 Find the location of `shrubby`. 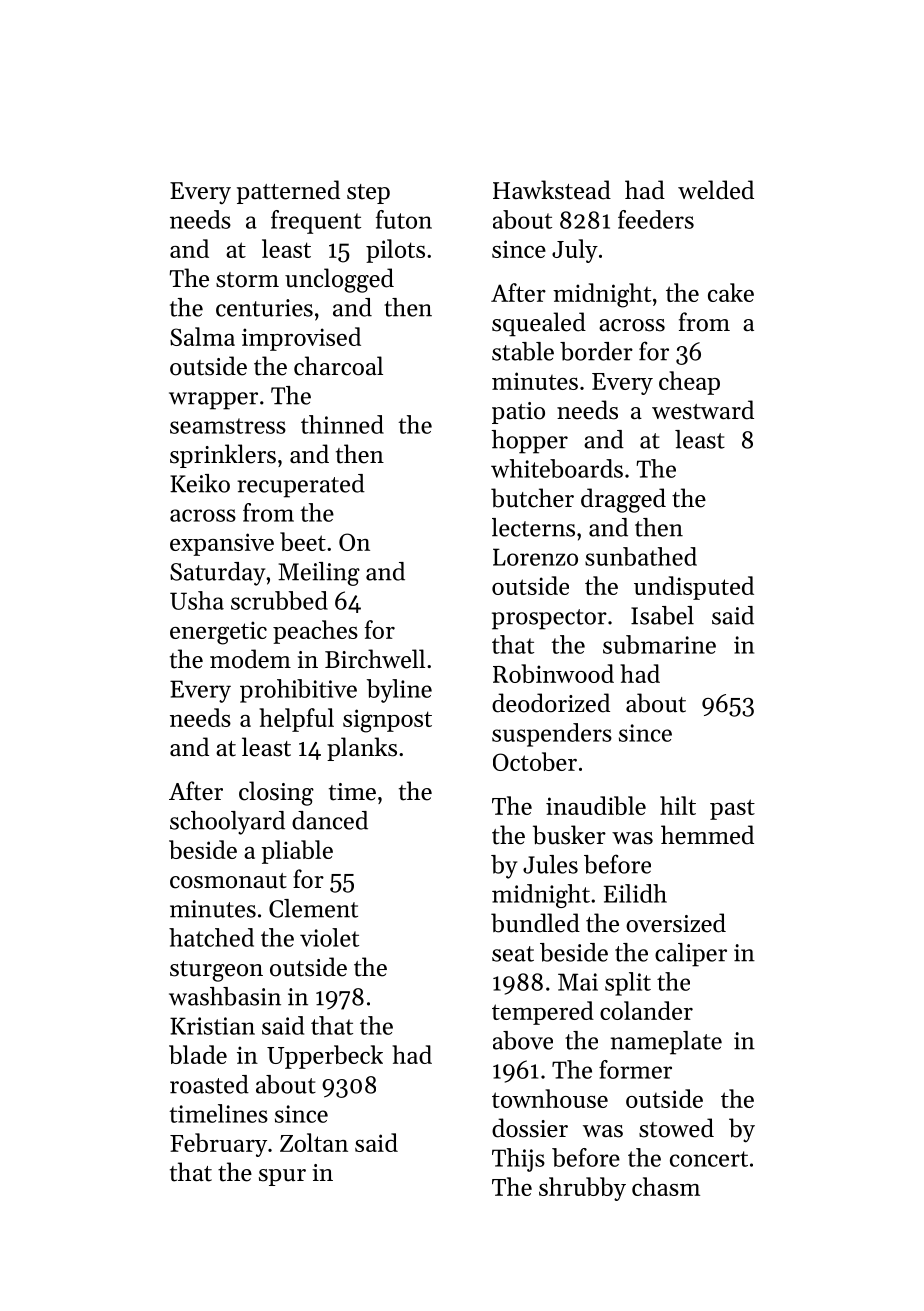

shrubby is located at coordinates (582, 1189).
